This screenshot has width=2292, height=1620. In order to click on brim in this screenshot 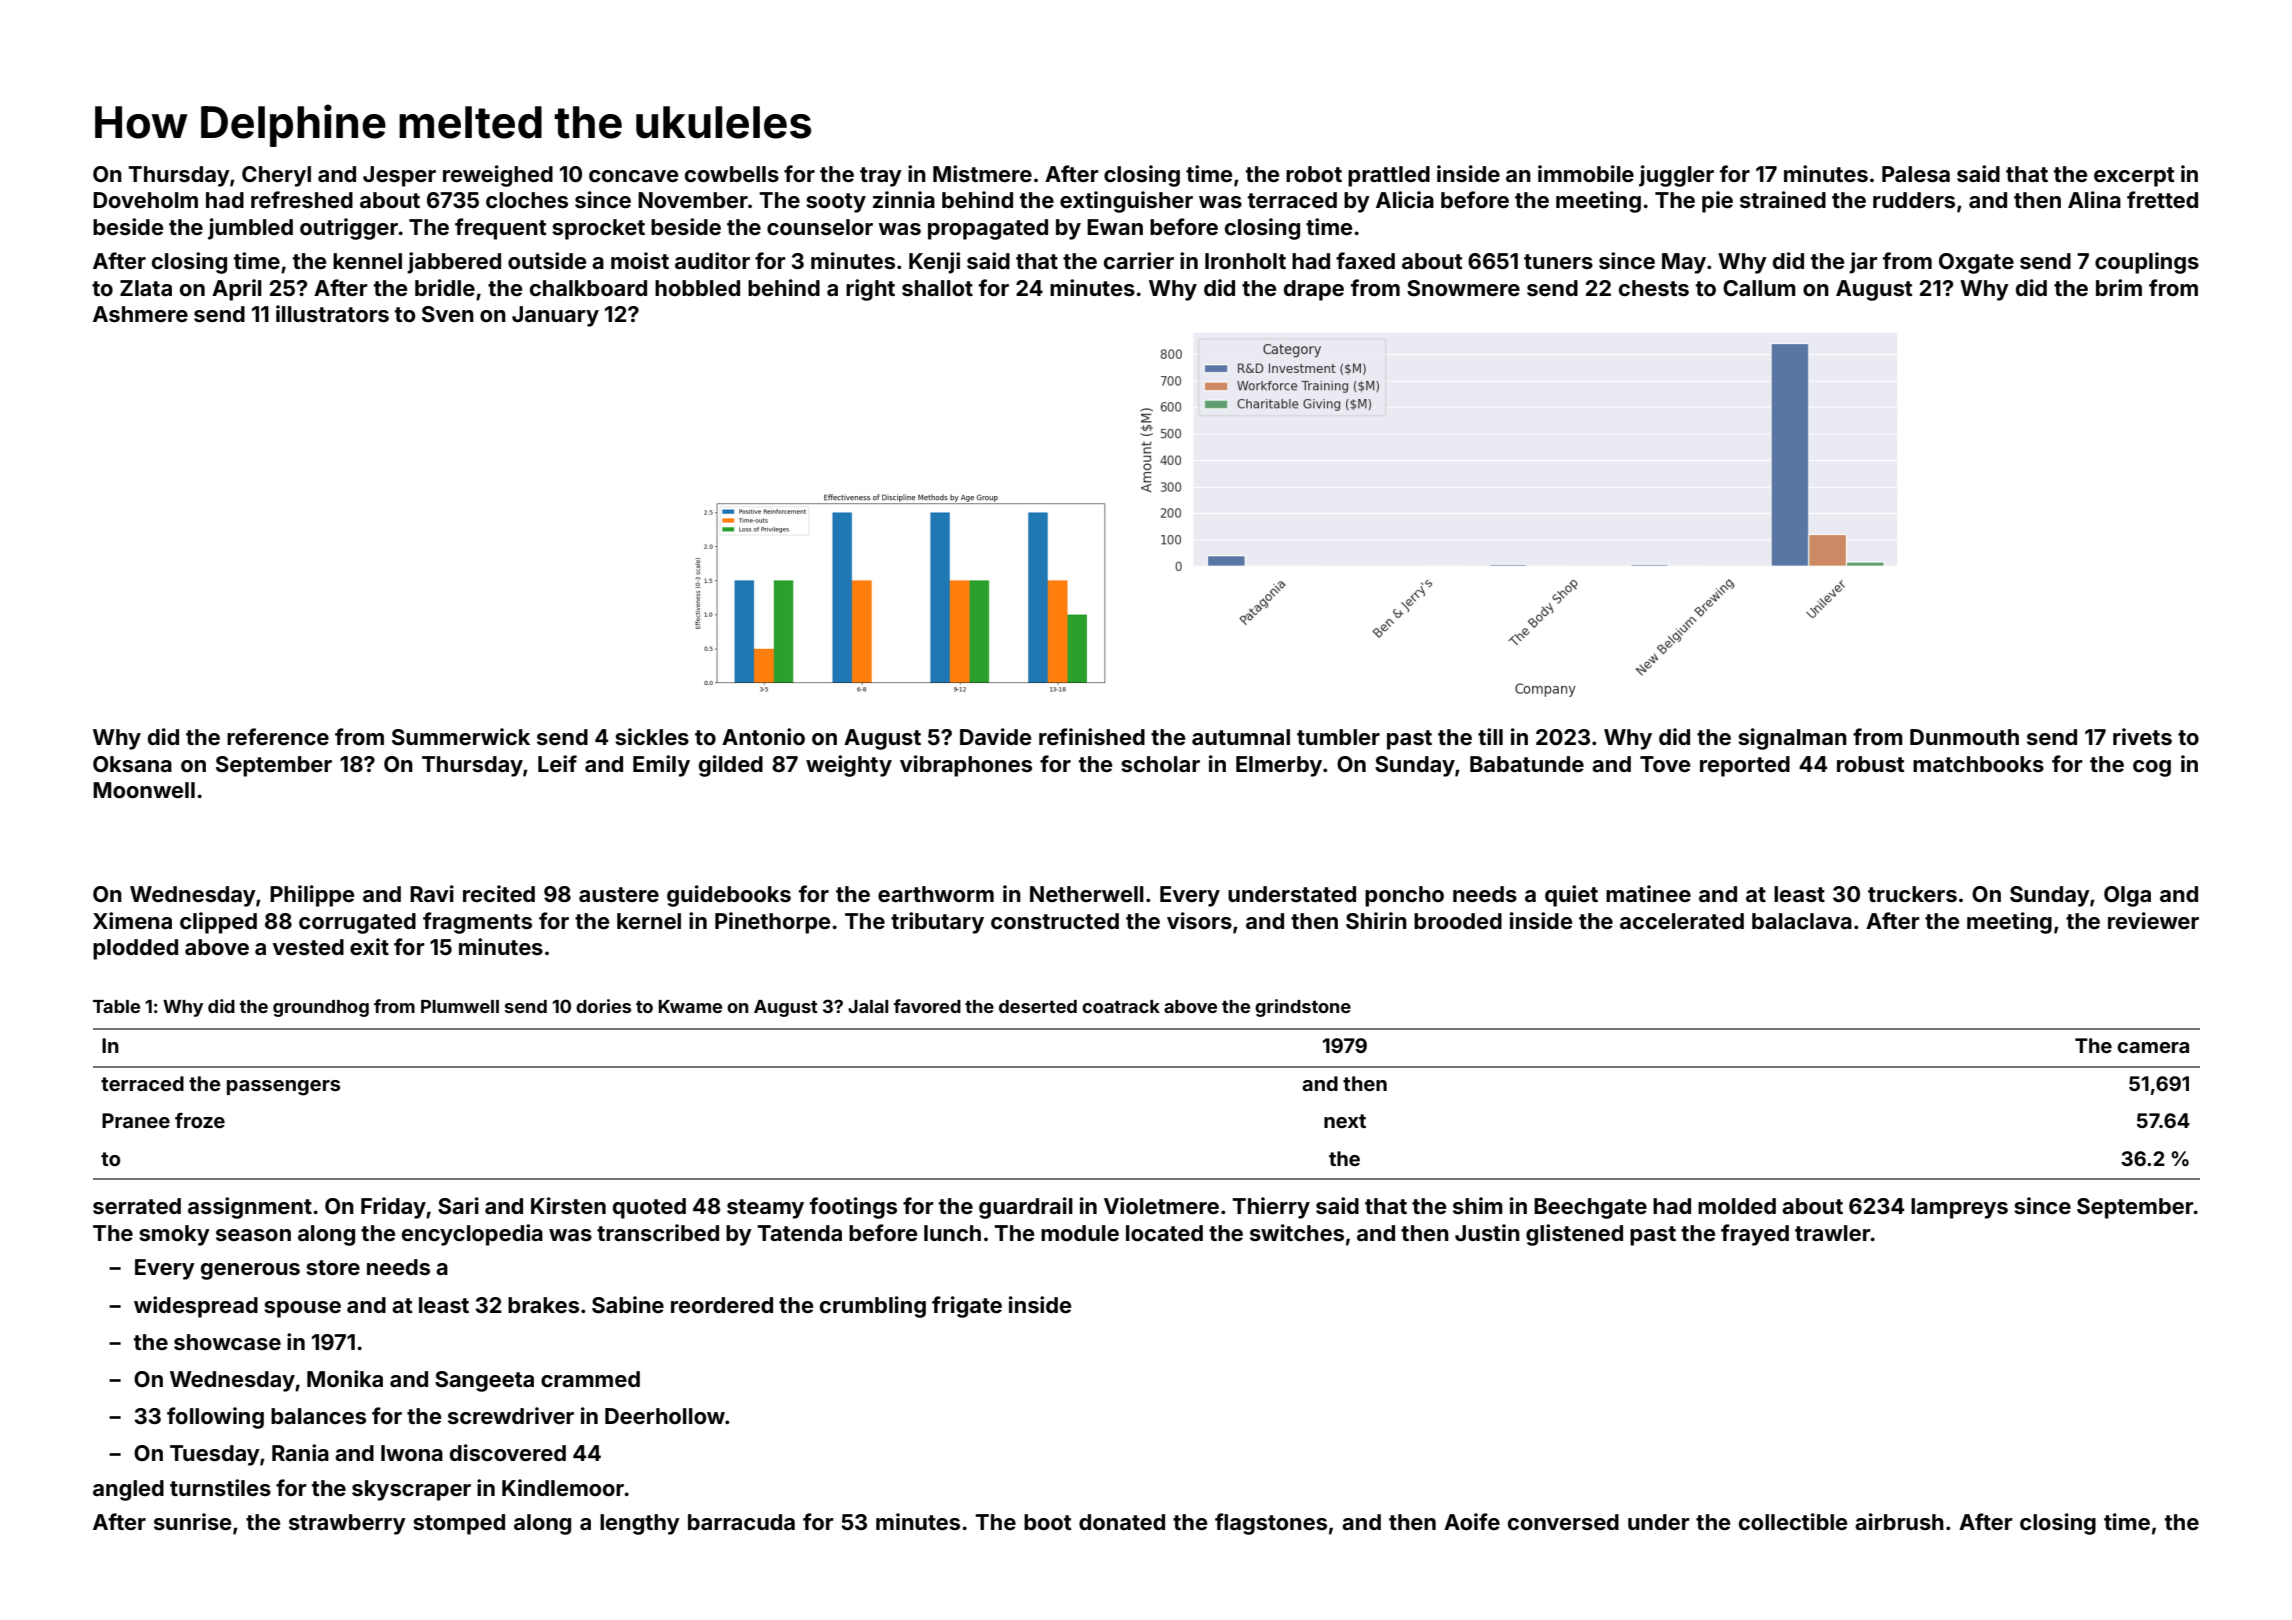, I will do `click(2119, 287)`.
